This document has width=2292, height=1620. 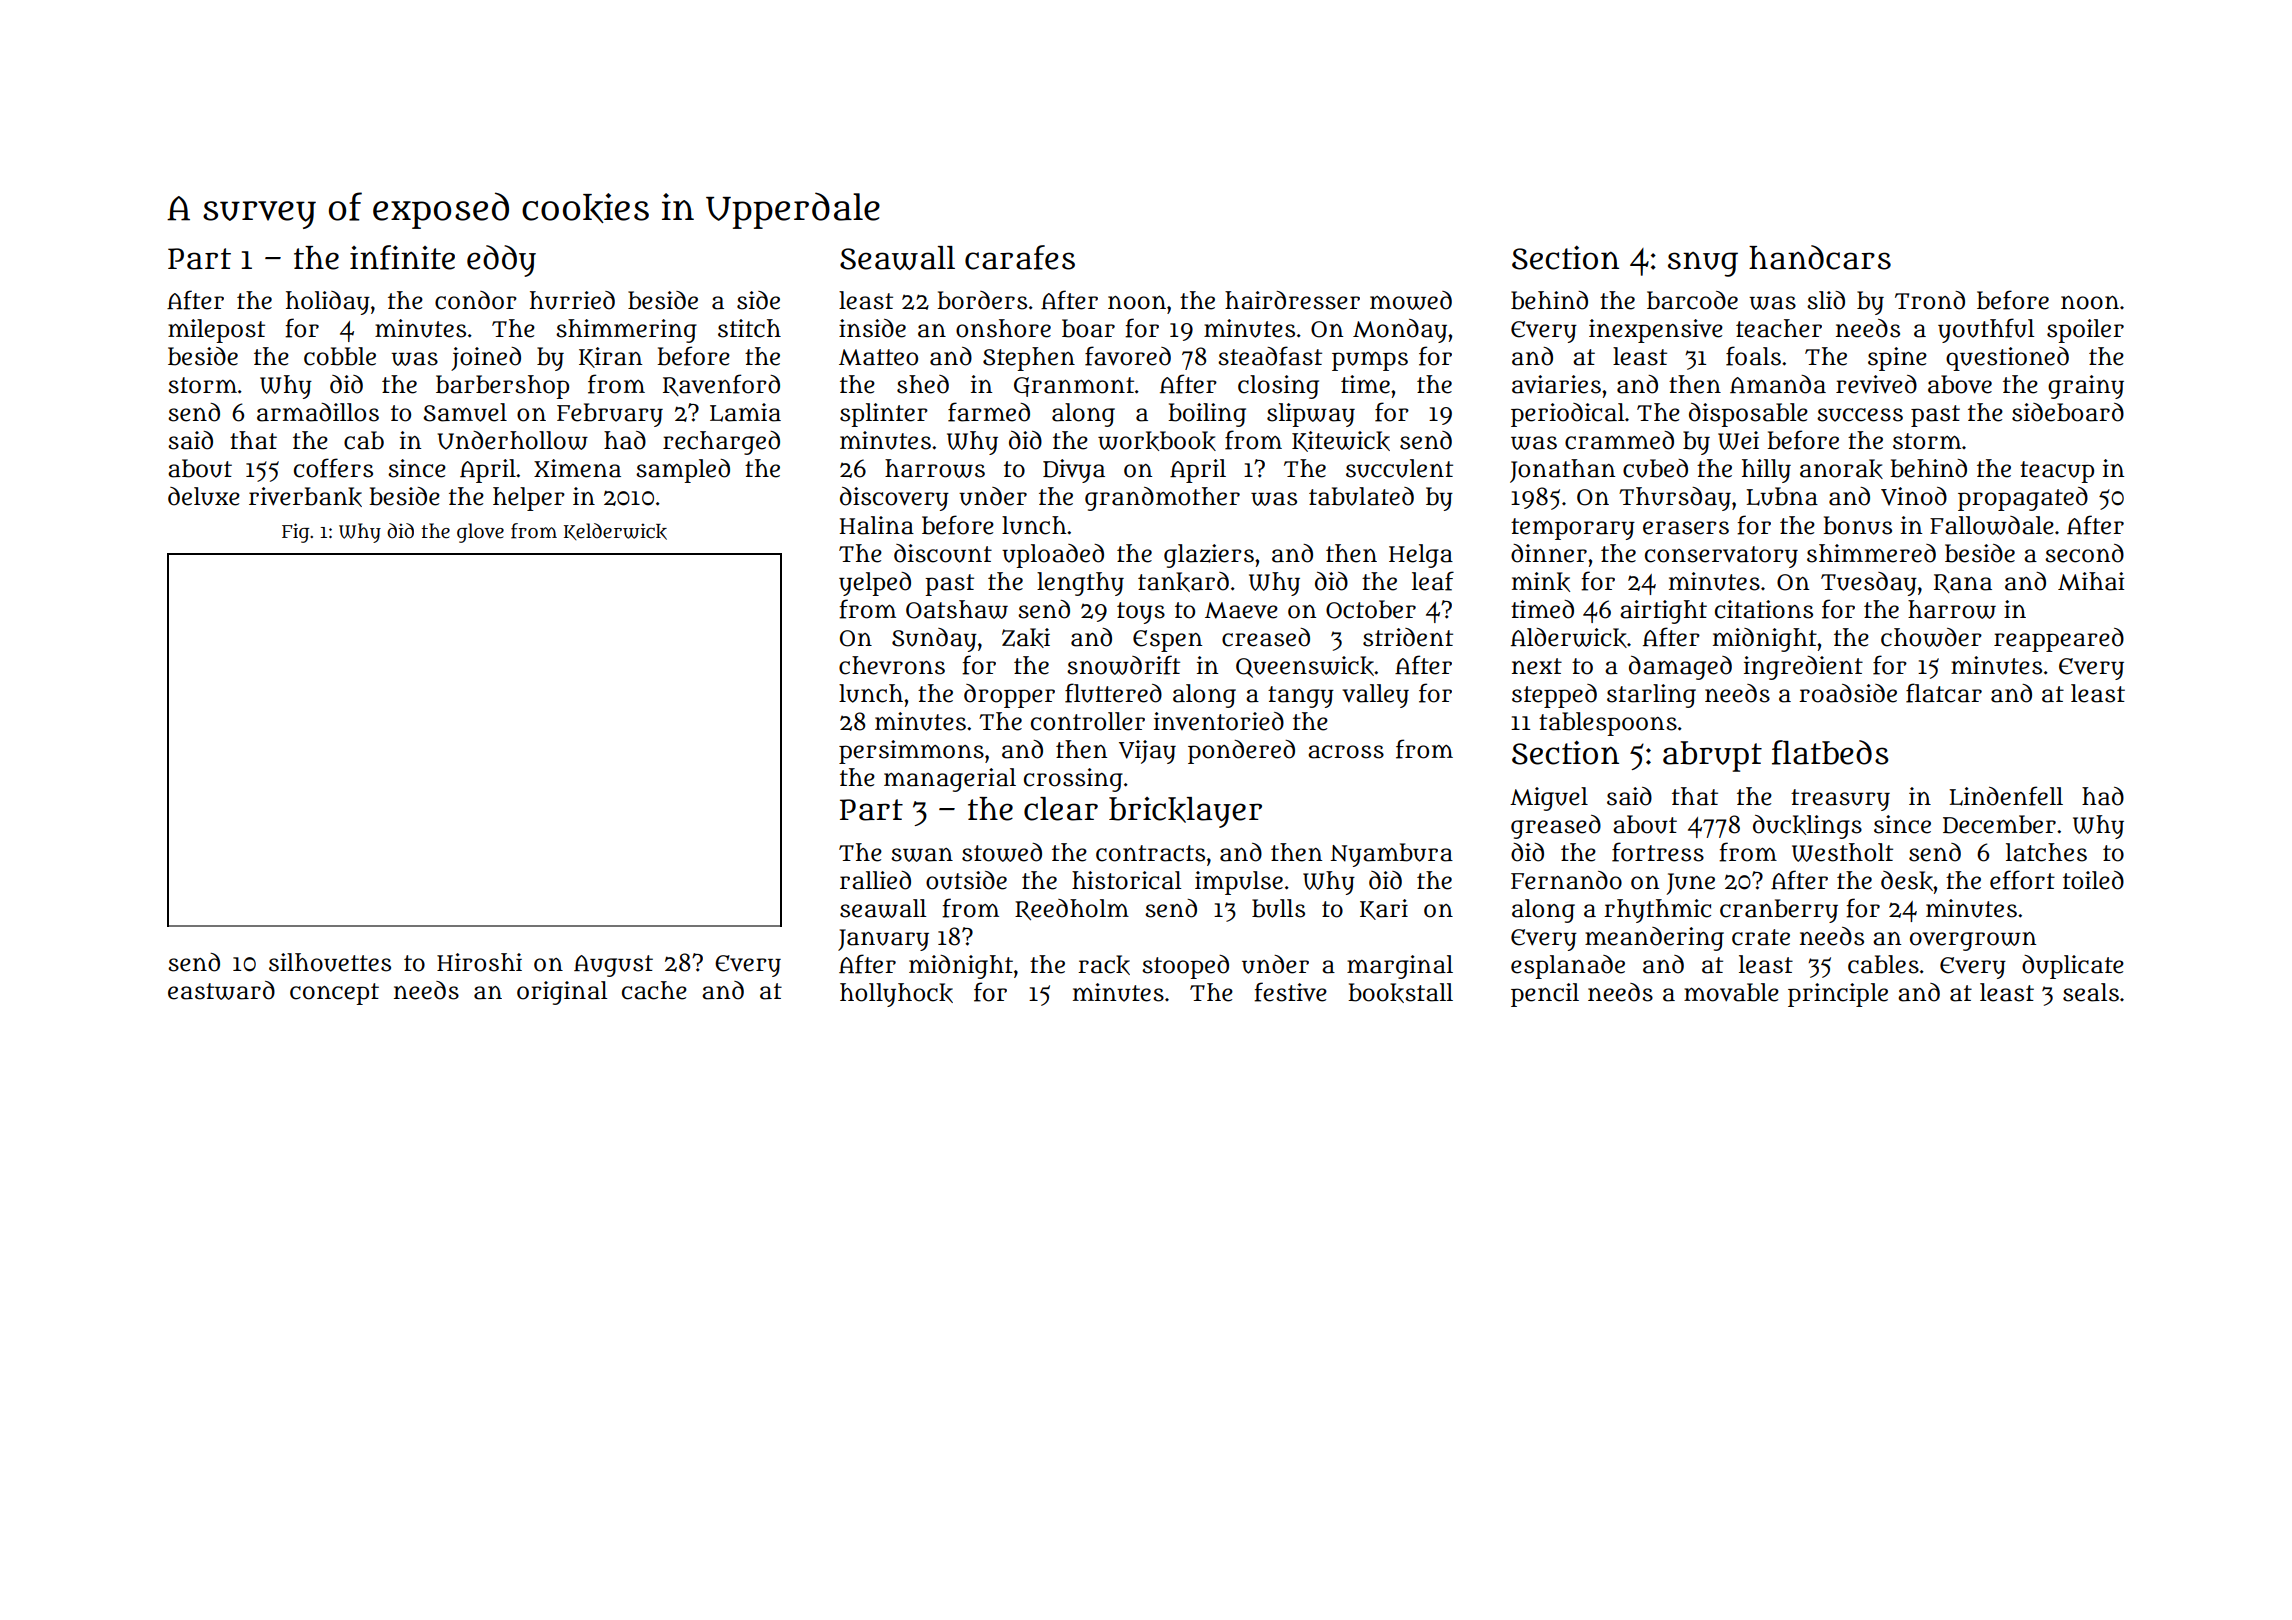 I want to click on chevrons, so click(x=892, y=665).
